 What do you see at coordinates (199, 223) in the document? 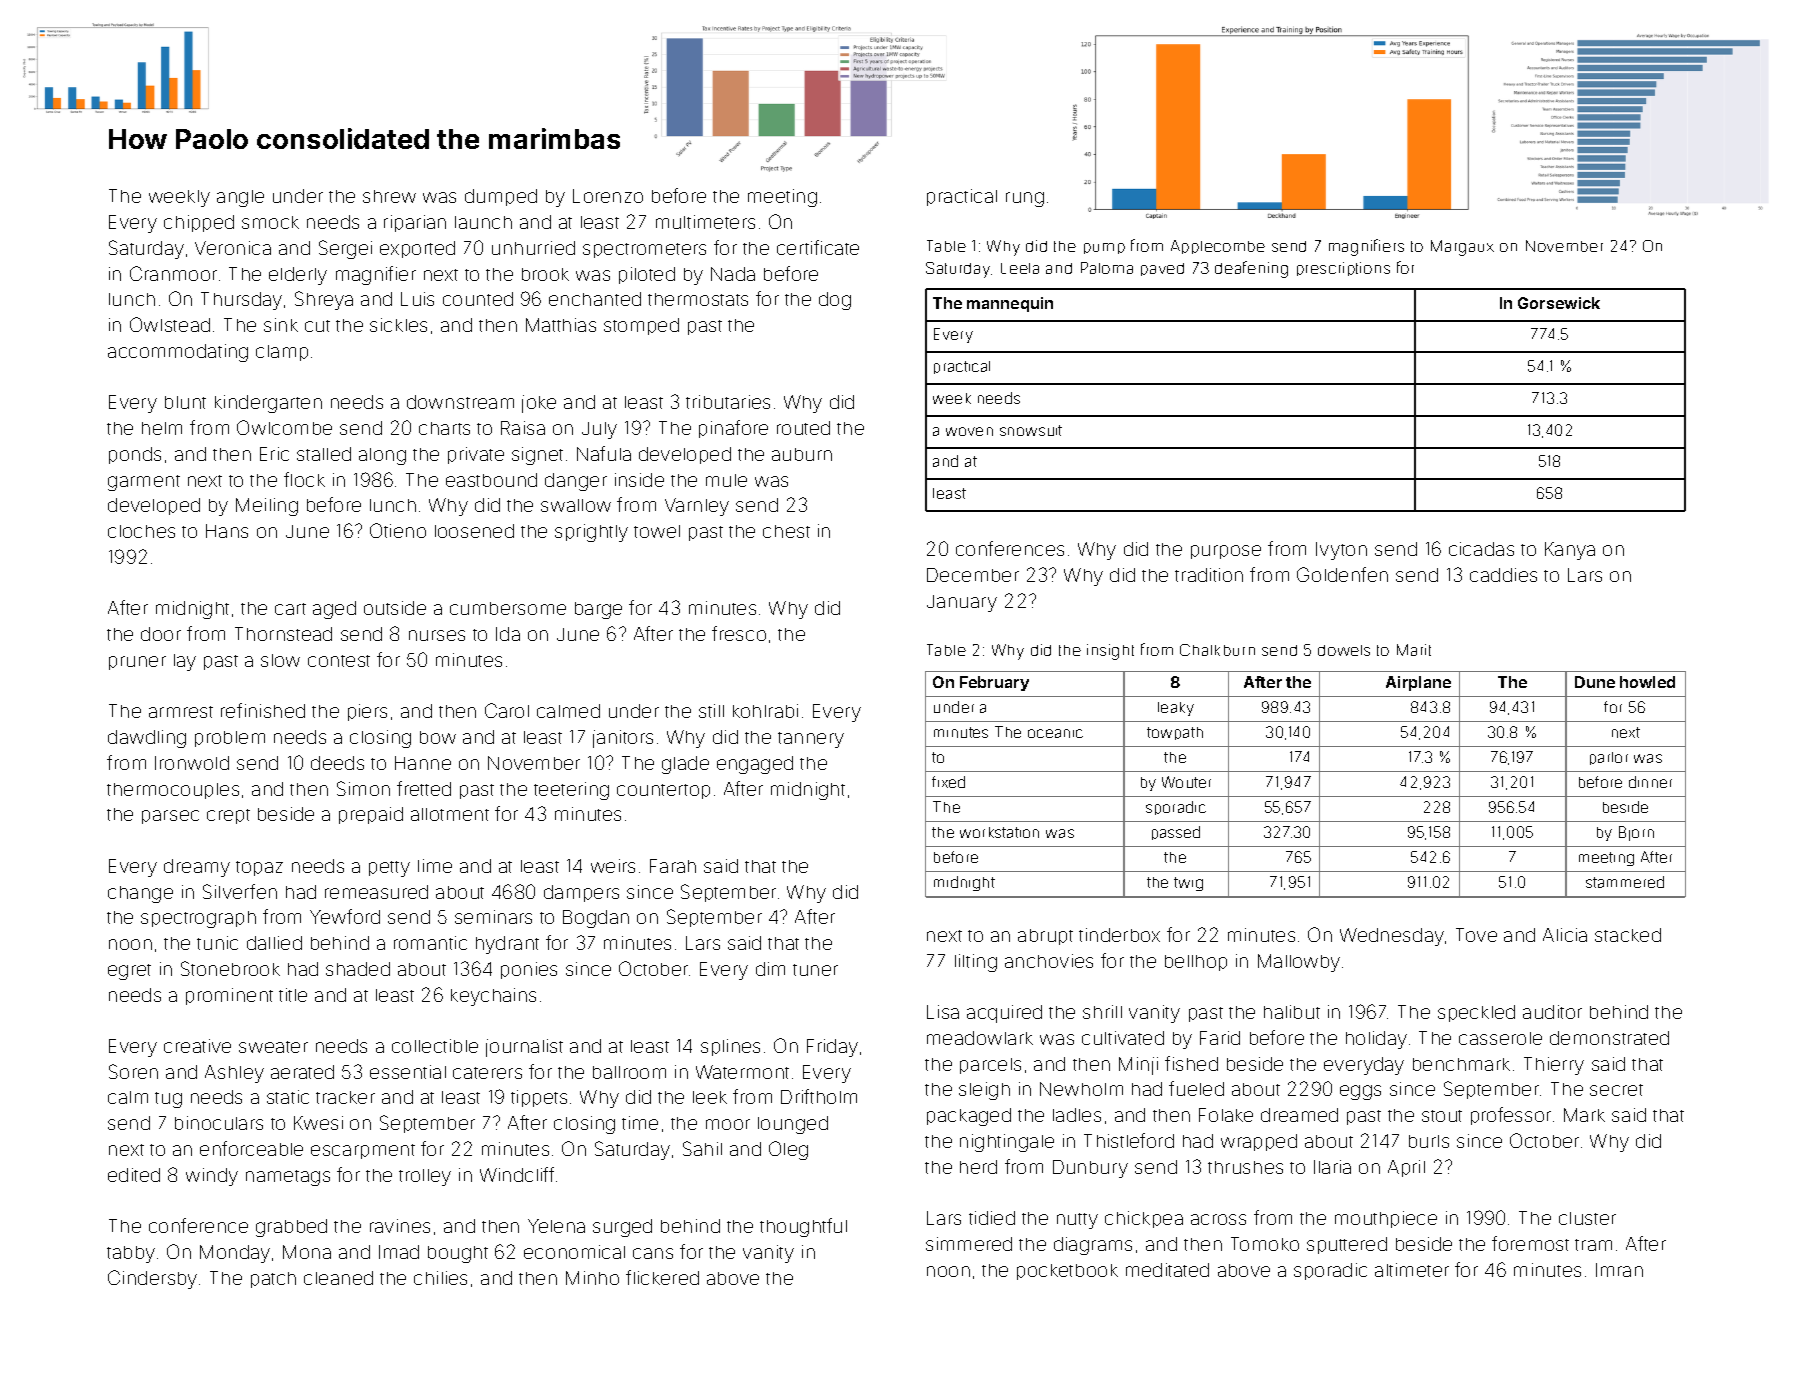
I see `chipped` at bounding box center [199, 223].
